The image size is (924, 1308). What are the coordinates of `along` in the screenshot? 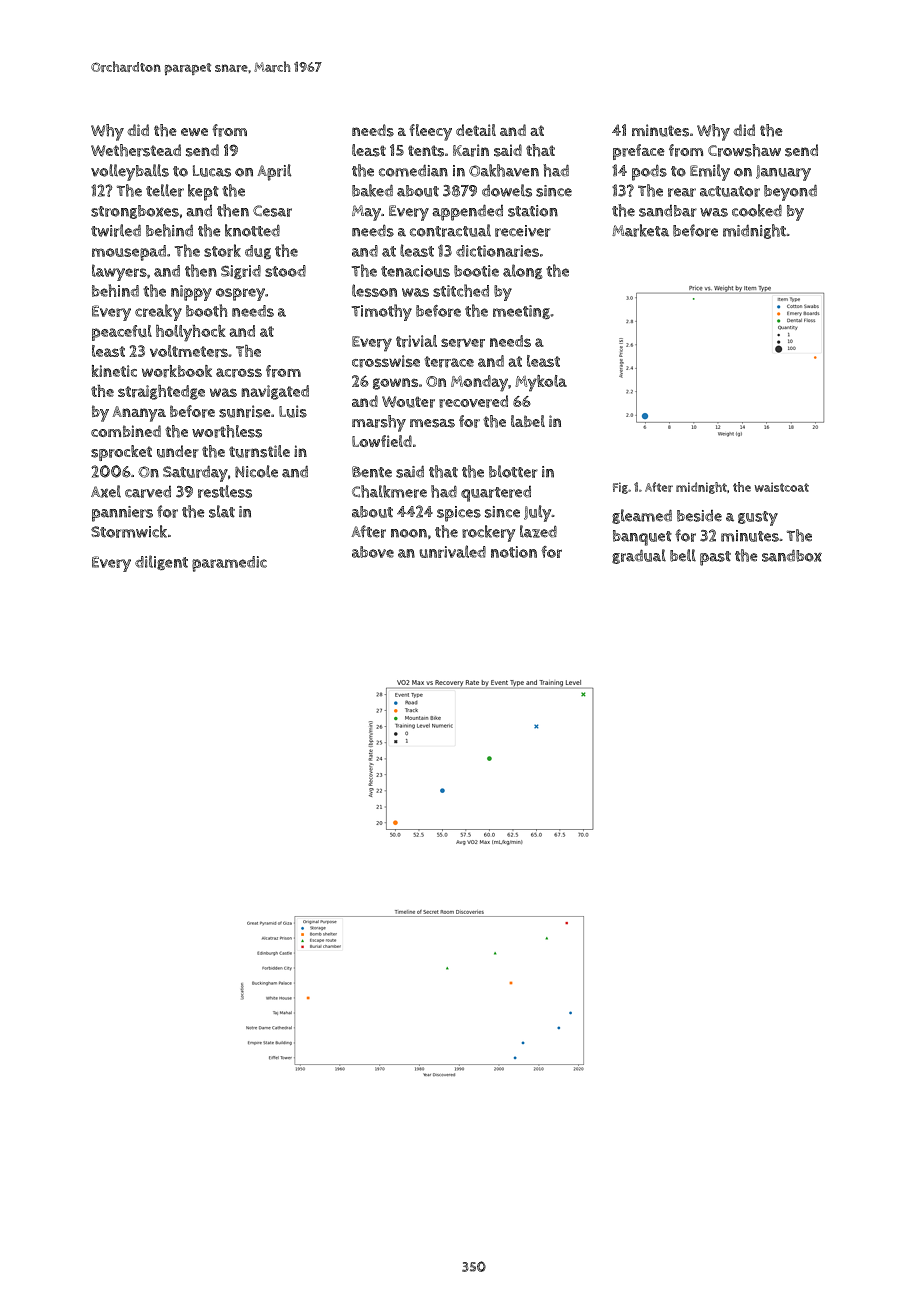 It's located at (522, 271).
